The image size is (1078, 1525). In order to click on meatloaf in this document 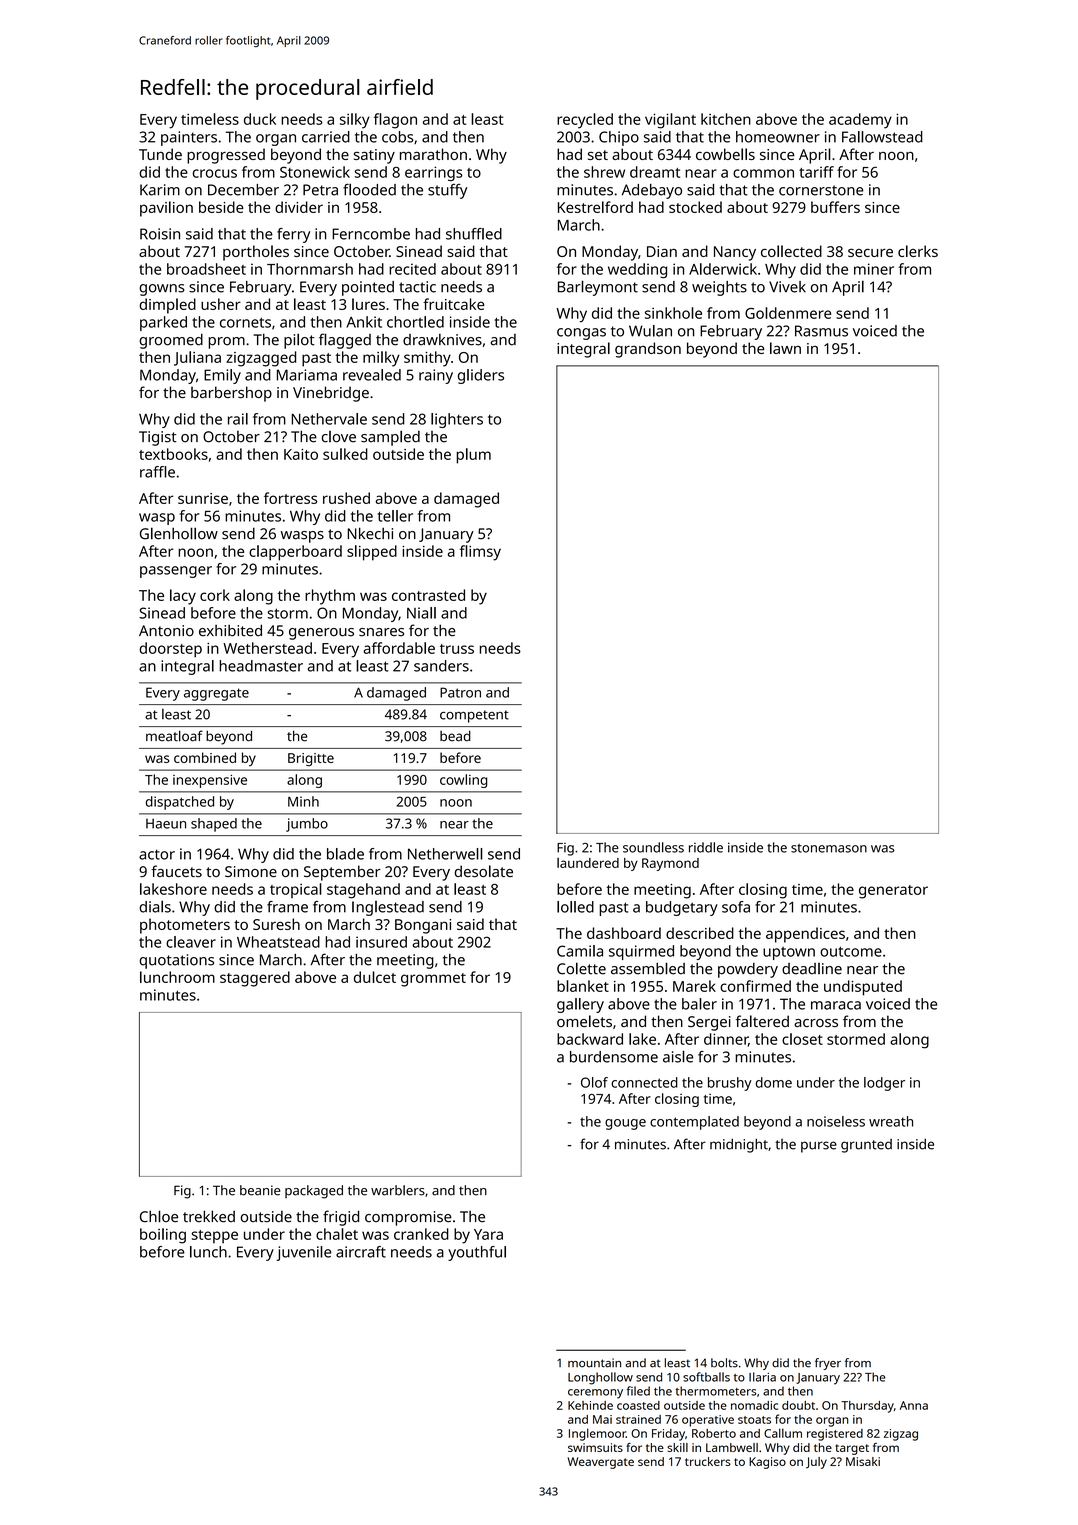, I will do `click(174, 736)`.
